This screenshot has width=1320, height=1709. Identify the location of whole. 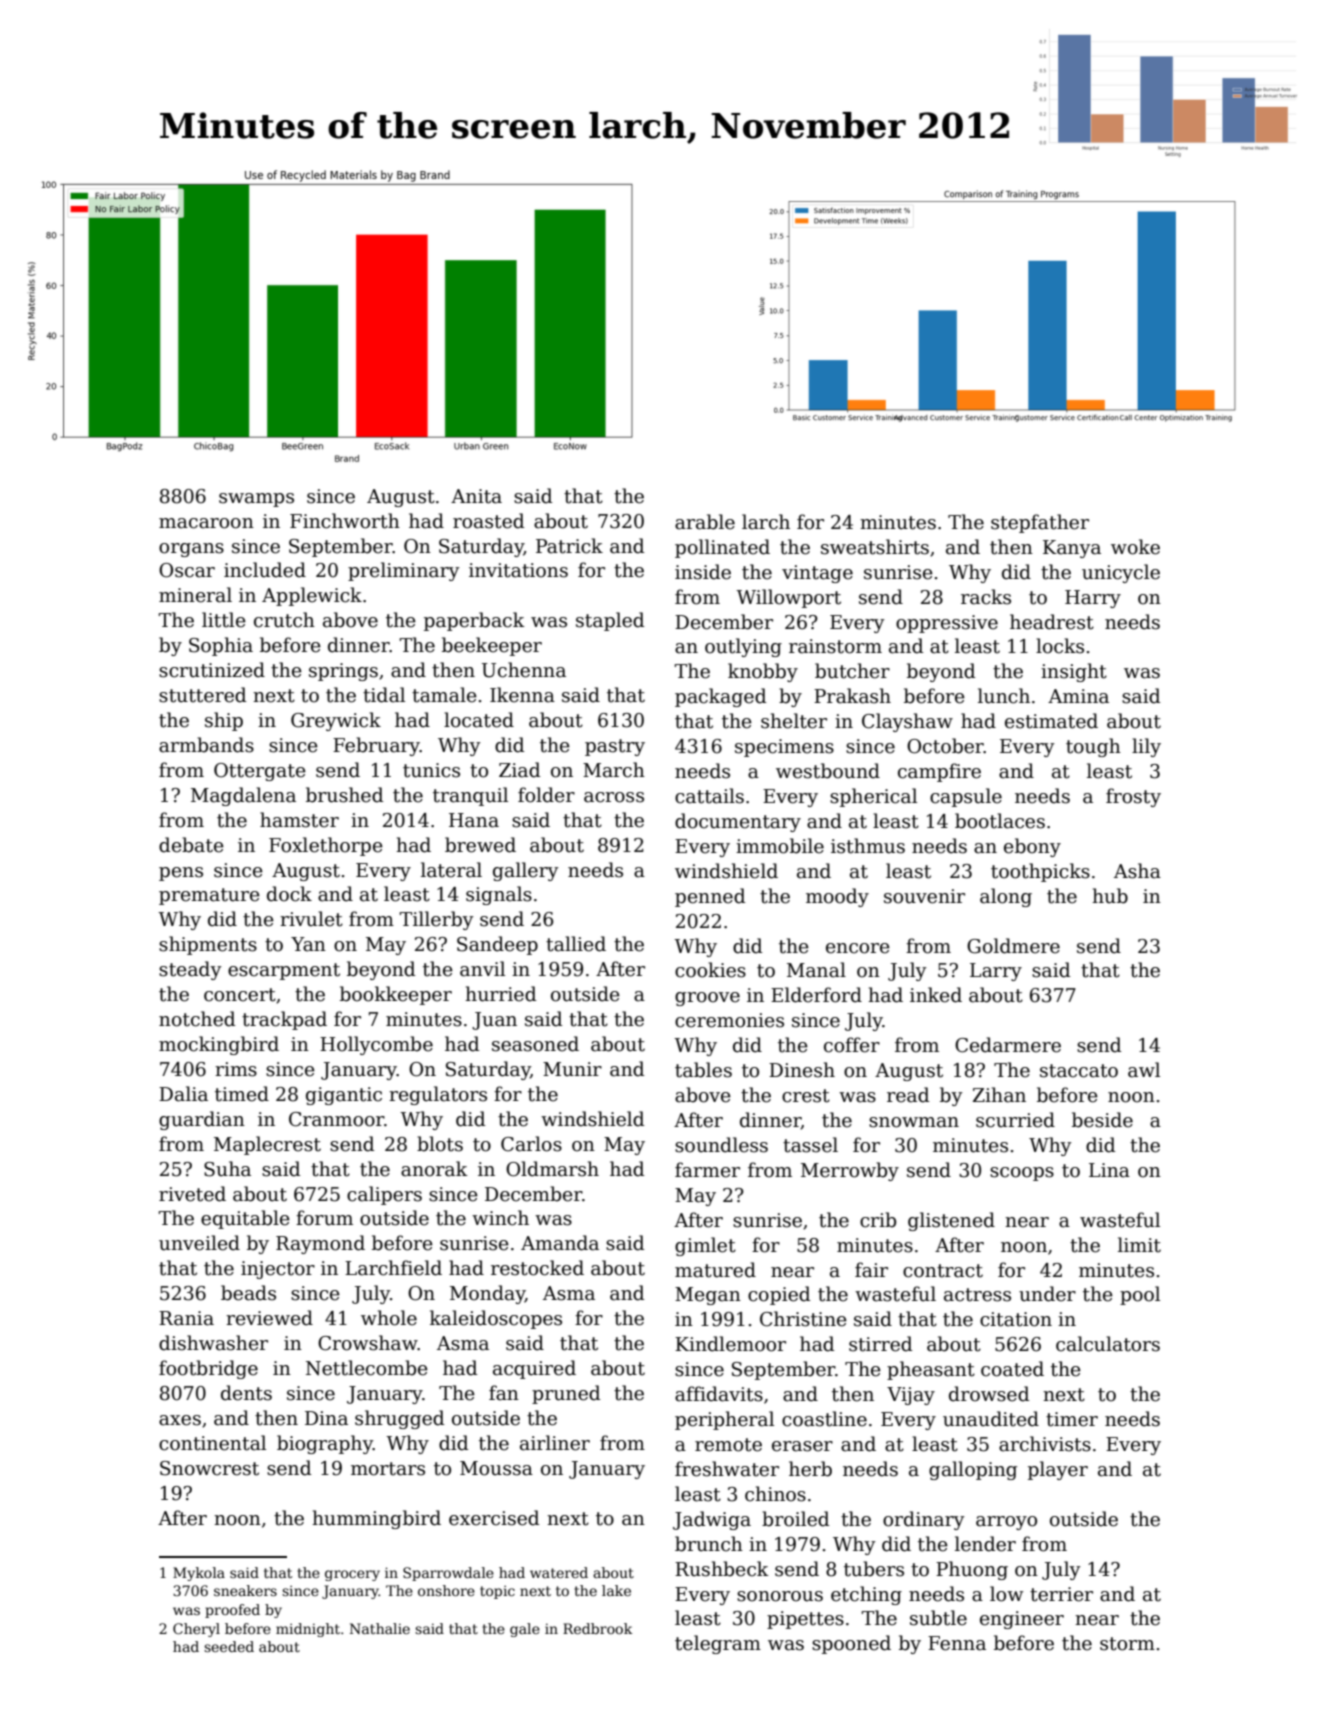
(389, 1318).
